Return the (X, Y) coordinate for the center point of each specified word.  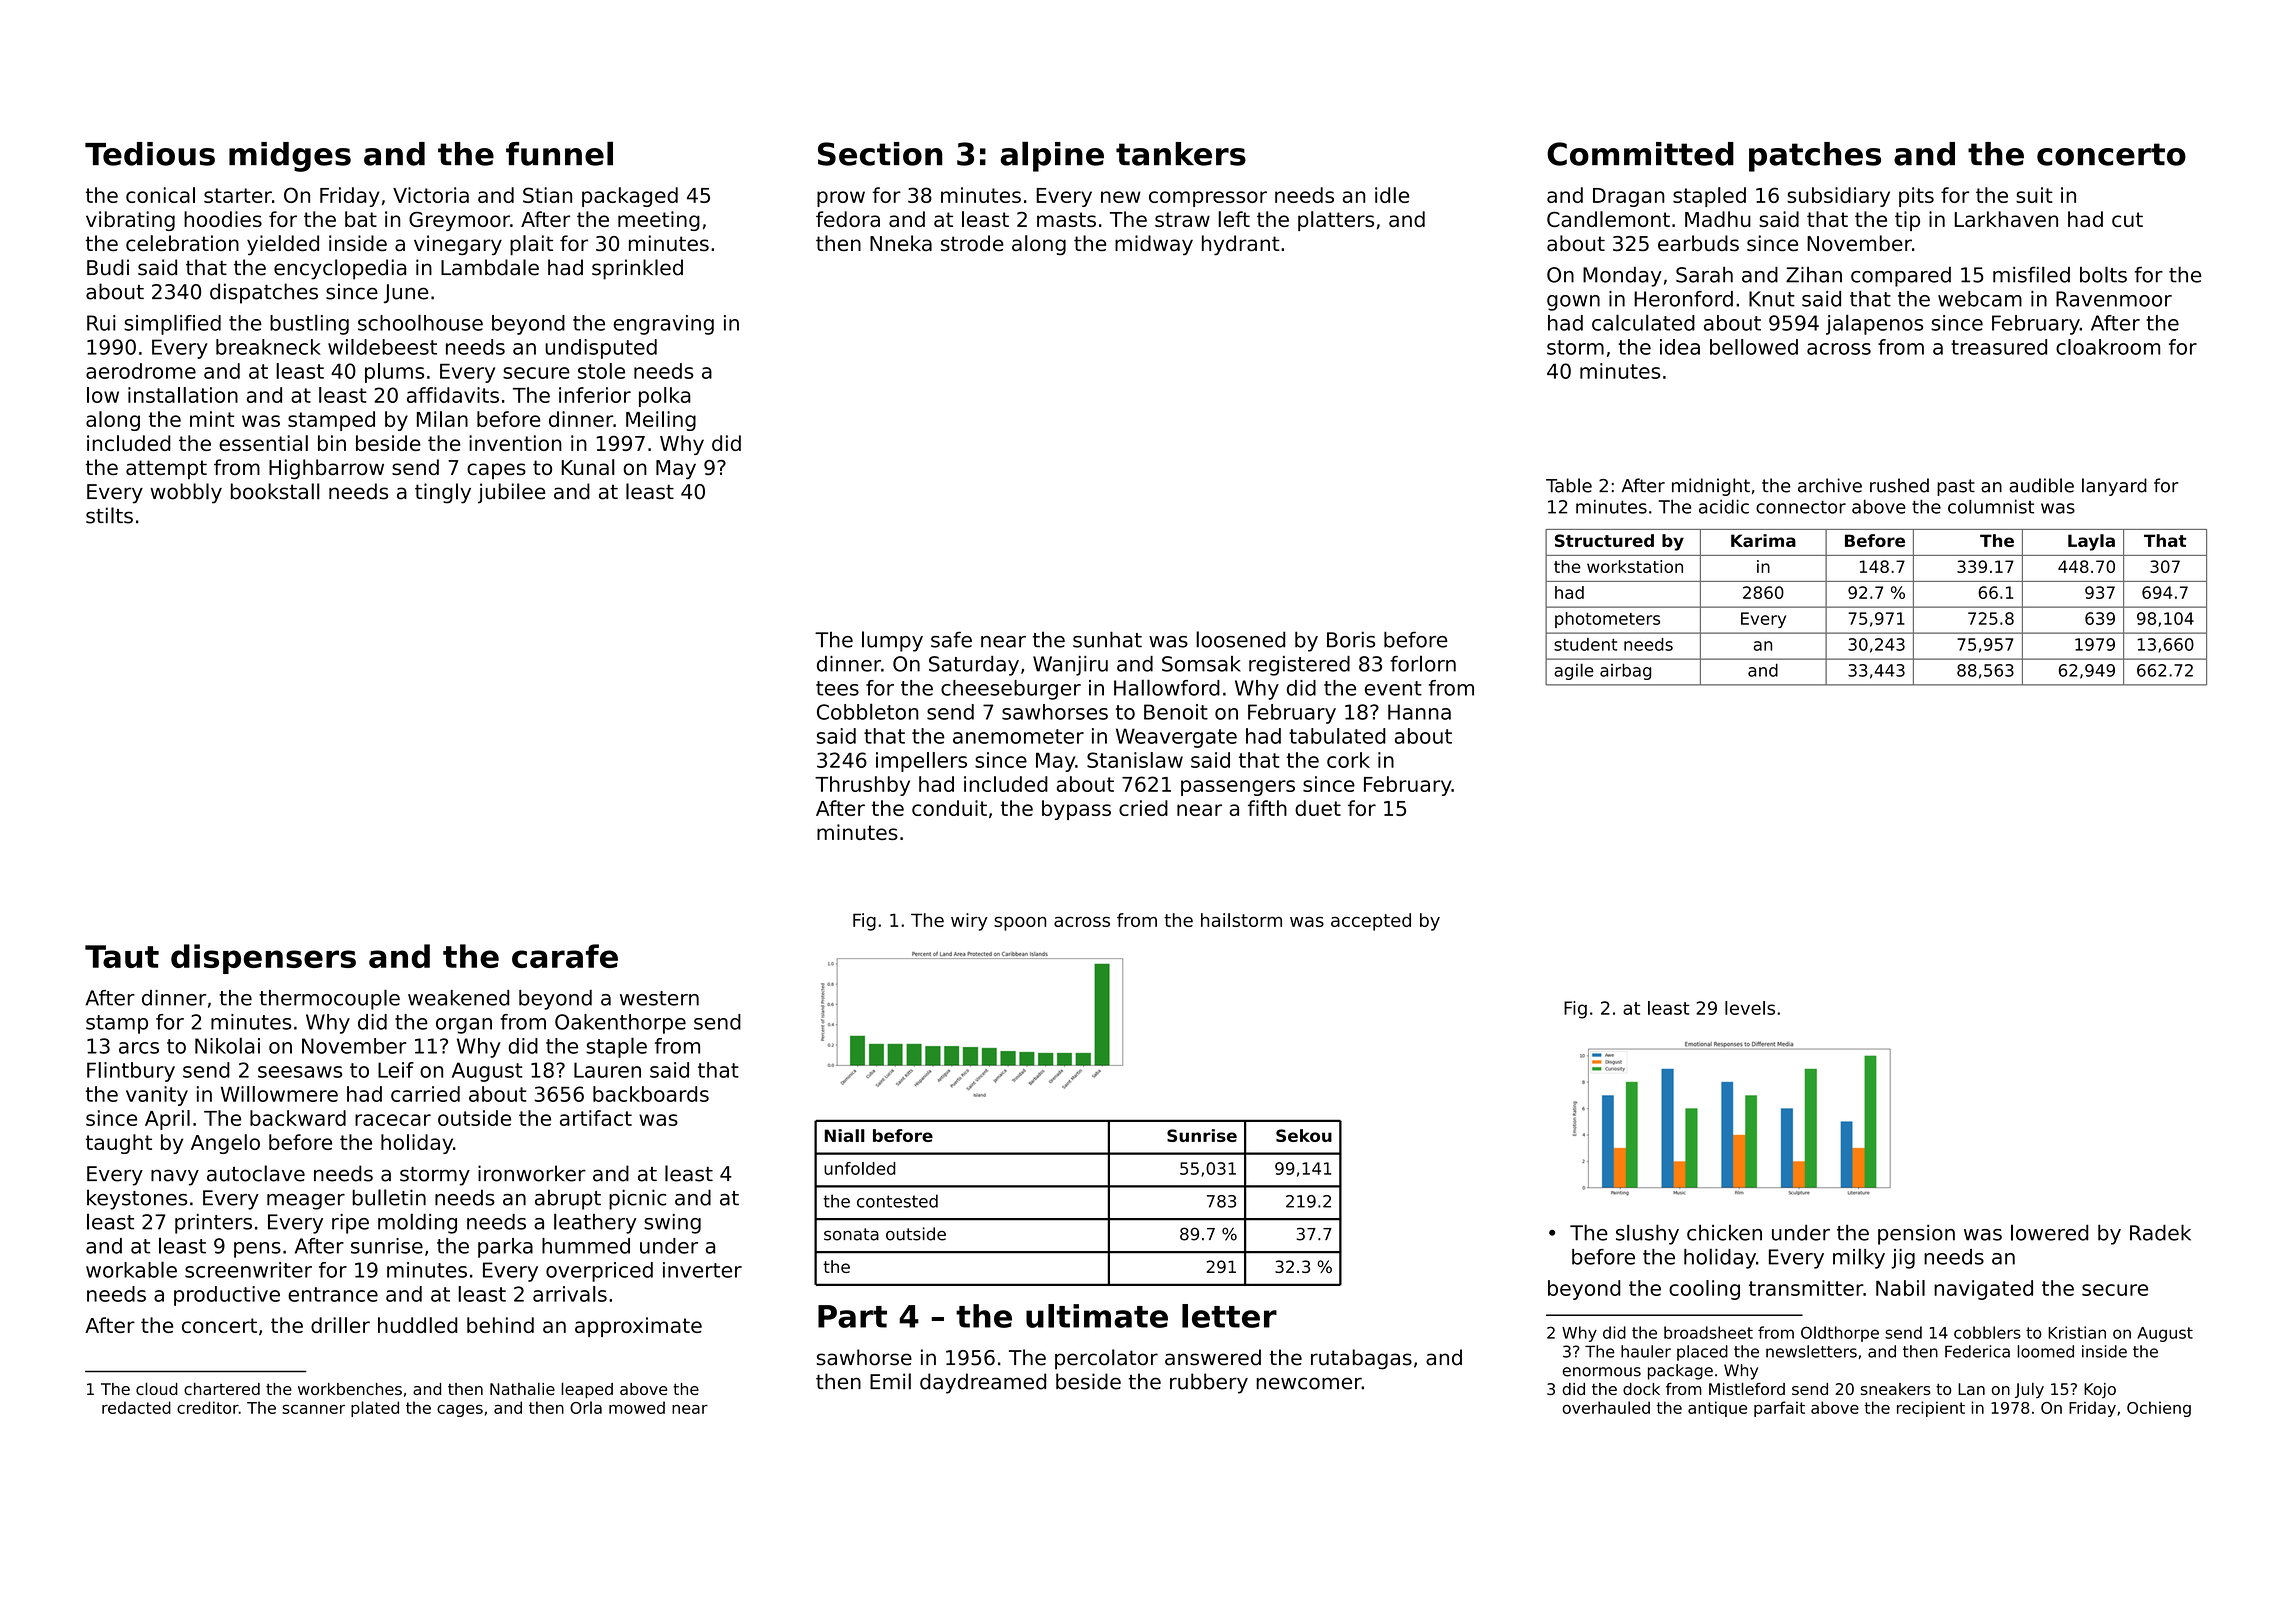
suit (2034, 195)
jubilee (511, 493)
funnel (559, 153)
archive (1830, 485)
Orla (586, 1407)
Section (880, 154)
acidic (1724, 506)
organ (464, 1026)
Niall (845, 1135)
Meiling (661, 421)
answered (1213, 1357)
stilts (109, 515)
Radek (2160, 1232)
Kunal (588, 467)
